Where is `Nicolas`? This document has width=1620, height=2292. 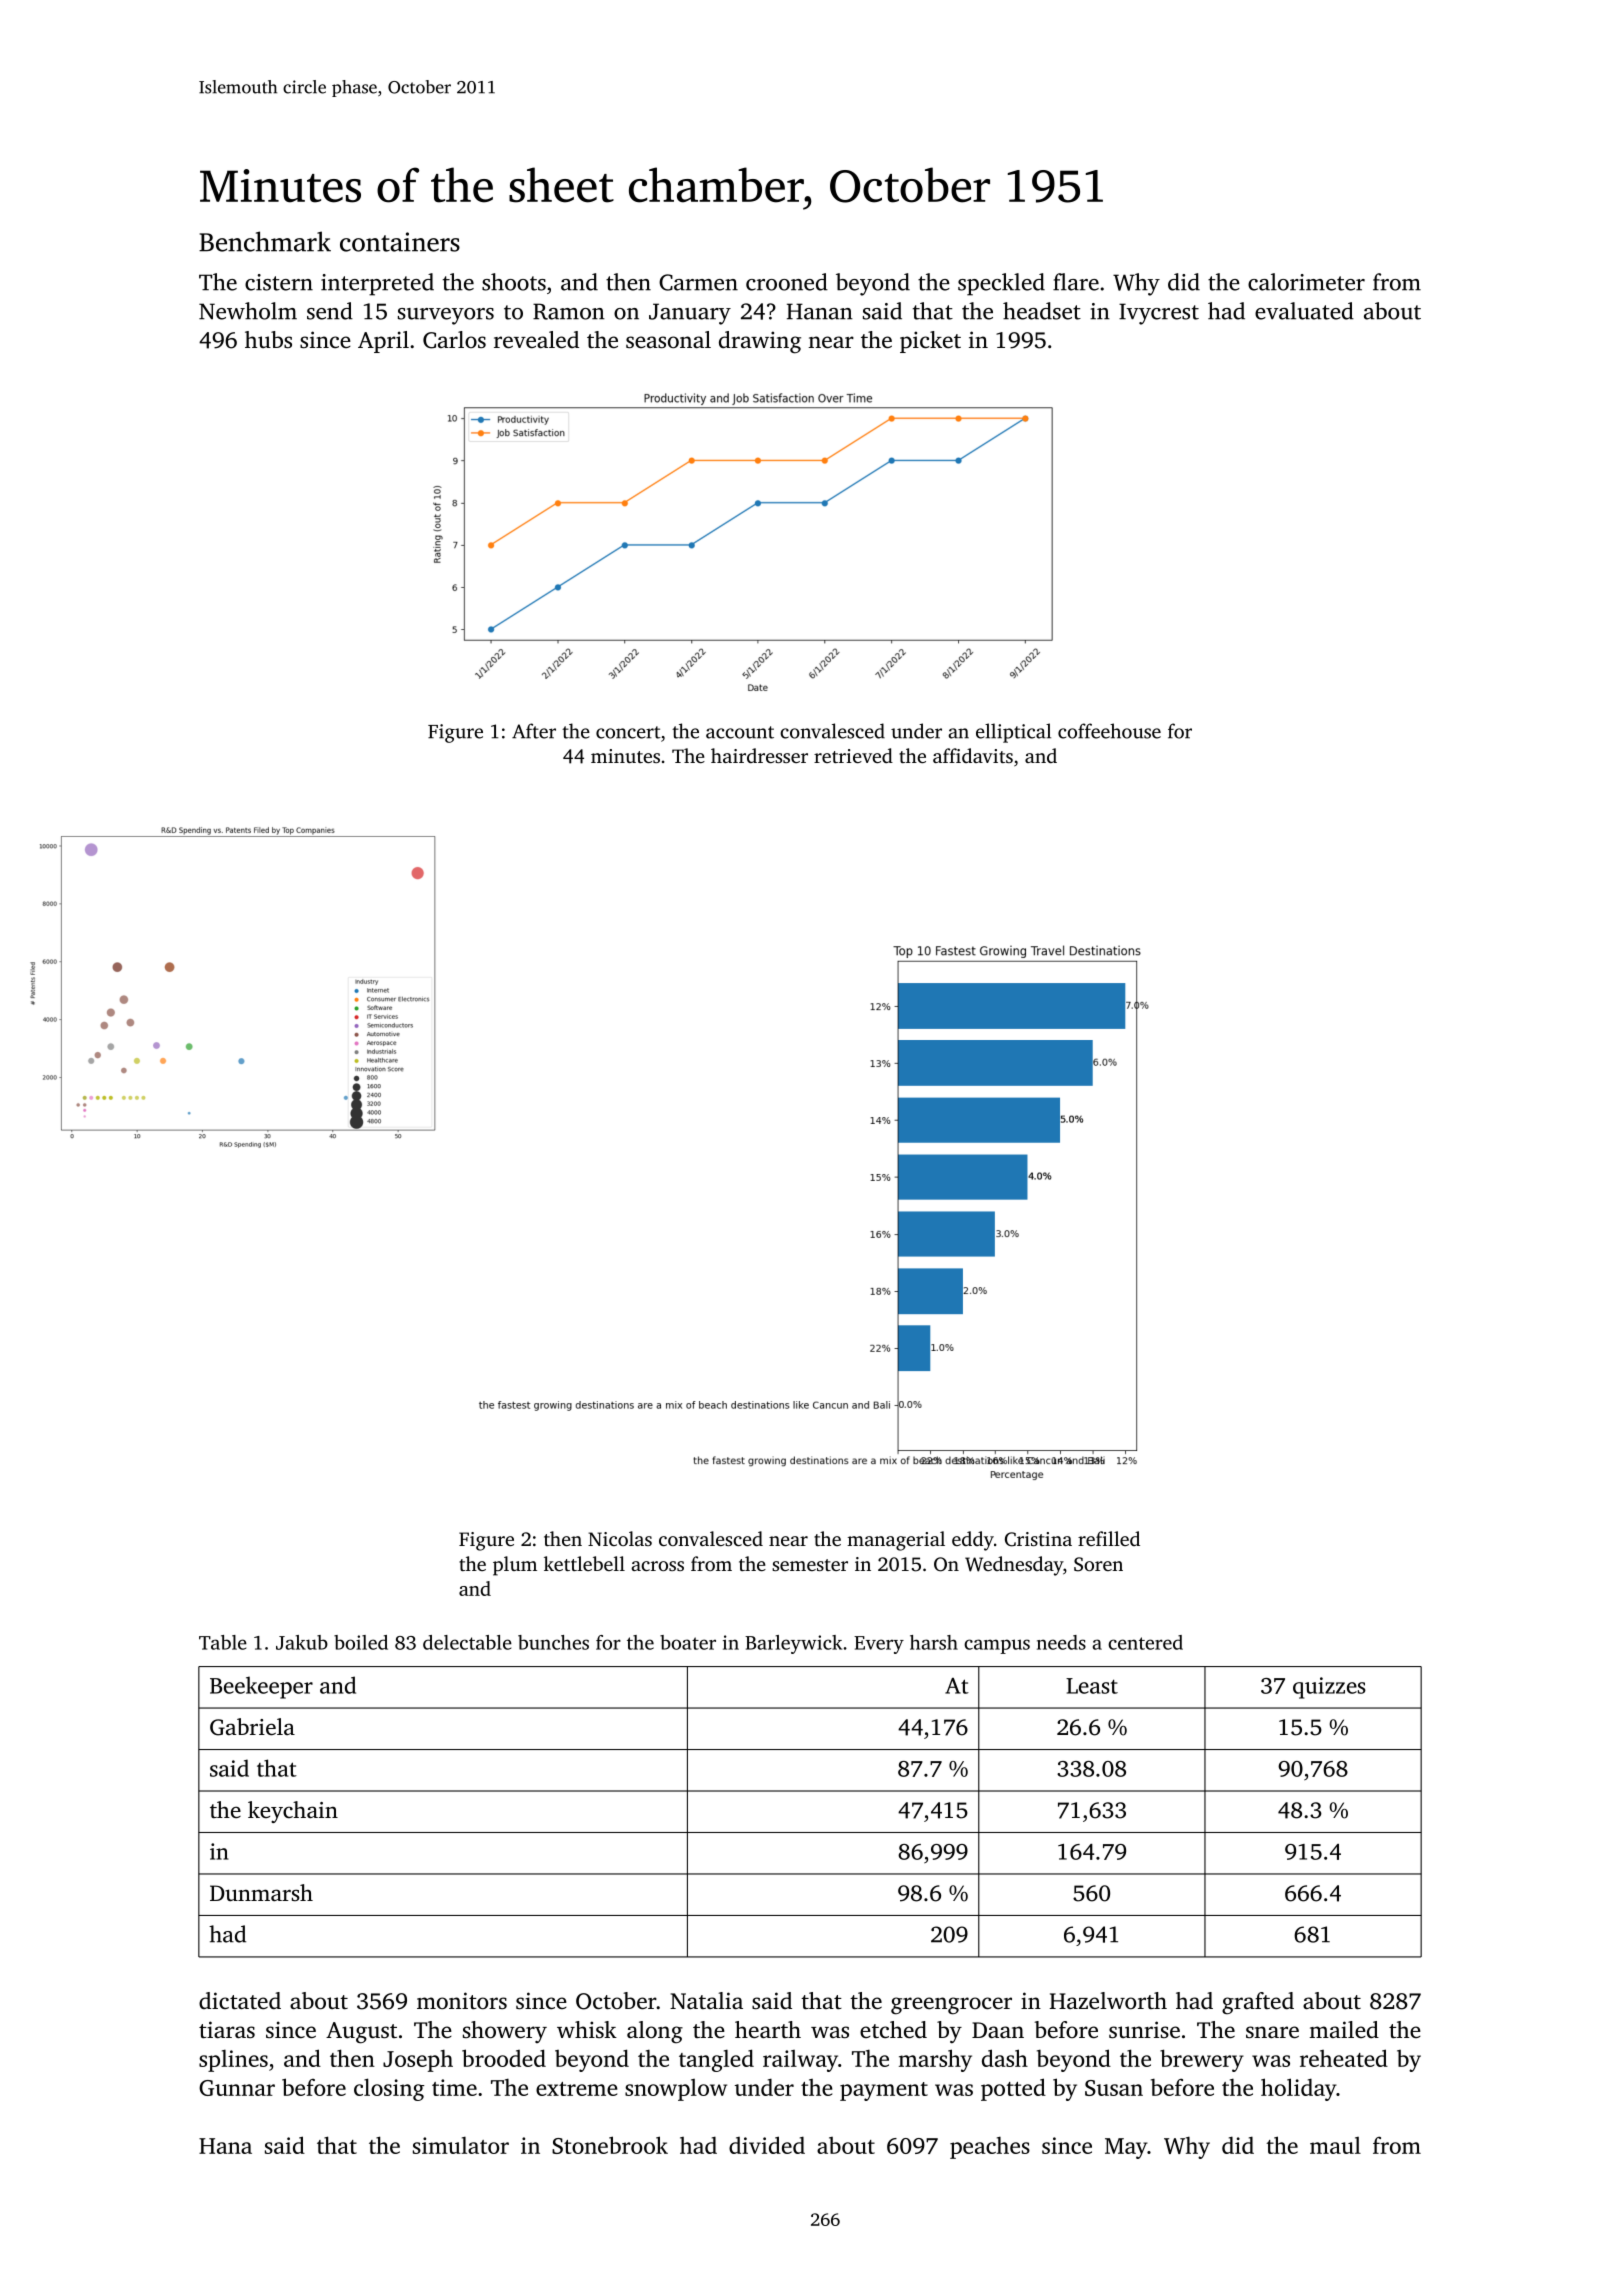
Nicolas is located at coordinates (620, 1538).
